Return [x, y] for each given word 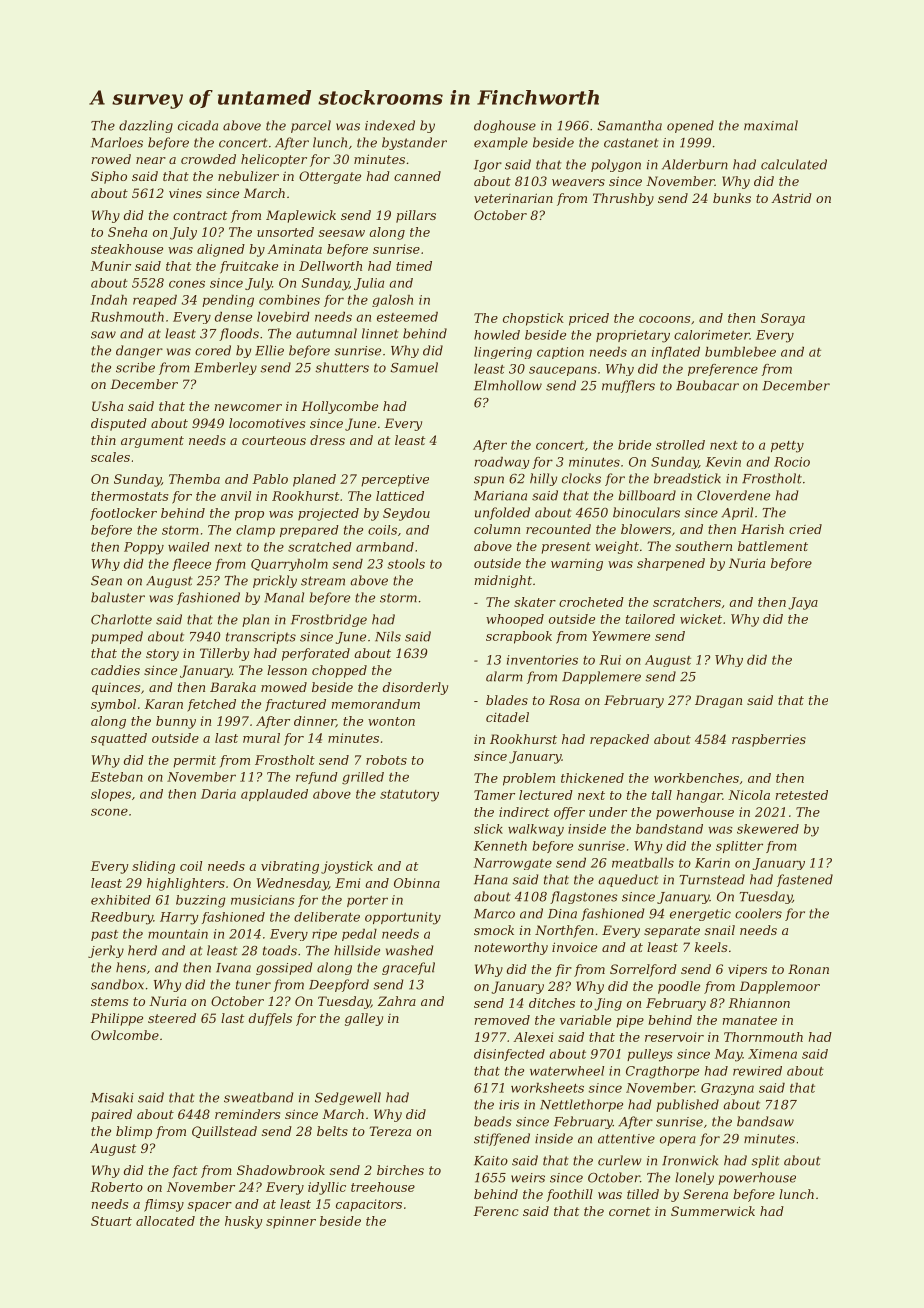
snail [720, 930]
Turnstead [712, 879]
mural [261, 738]
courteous [274, 440]
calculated [794, 164]
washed [409, 950]
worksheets [547, 1088]
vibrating [290, 867]
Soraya [783, 319]
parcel [311, 126]
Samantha [629, 125]
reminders [247, 1114]
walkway [536, 830]
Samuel [414, 367]
